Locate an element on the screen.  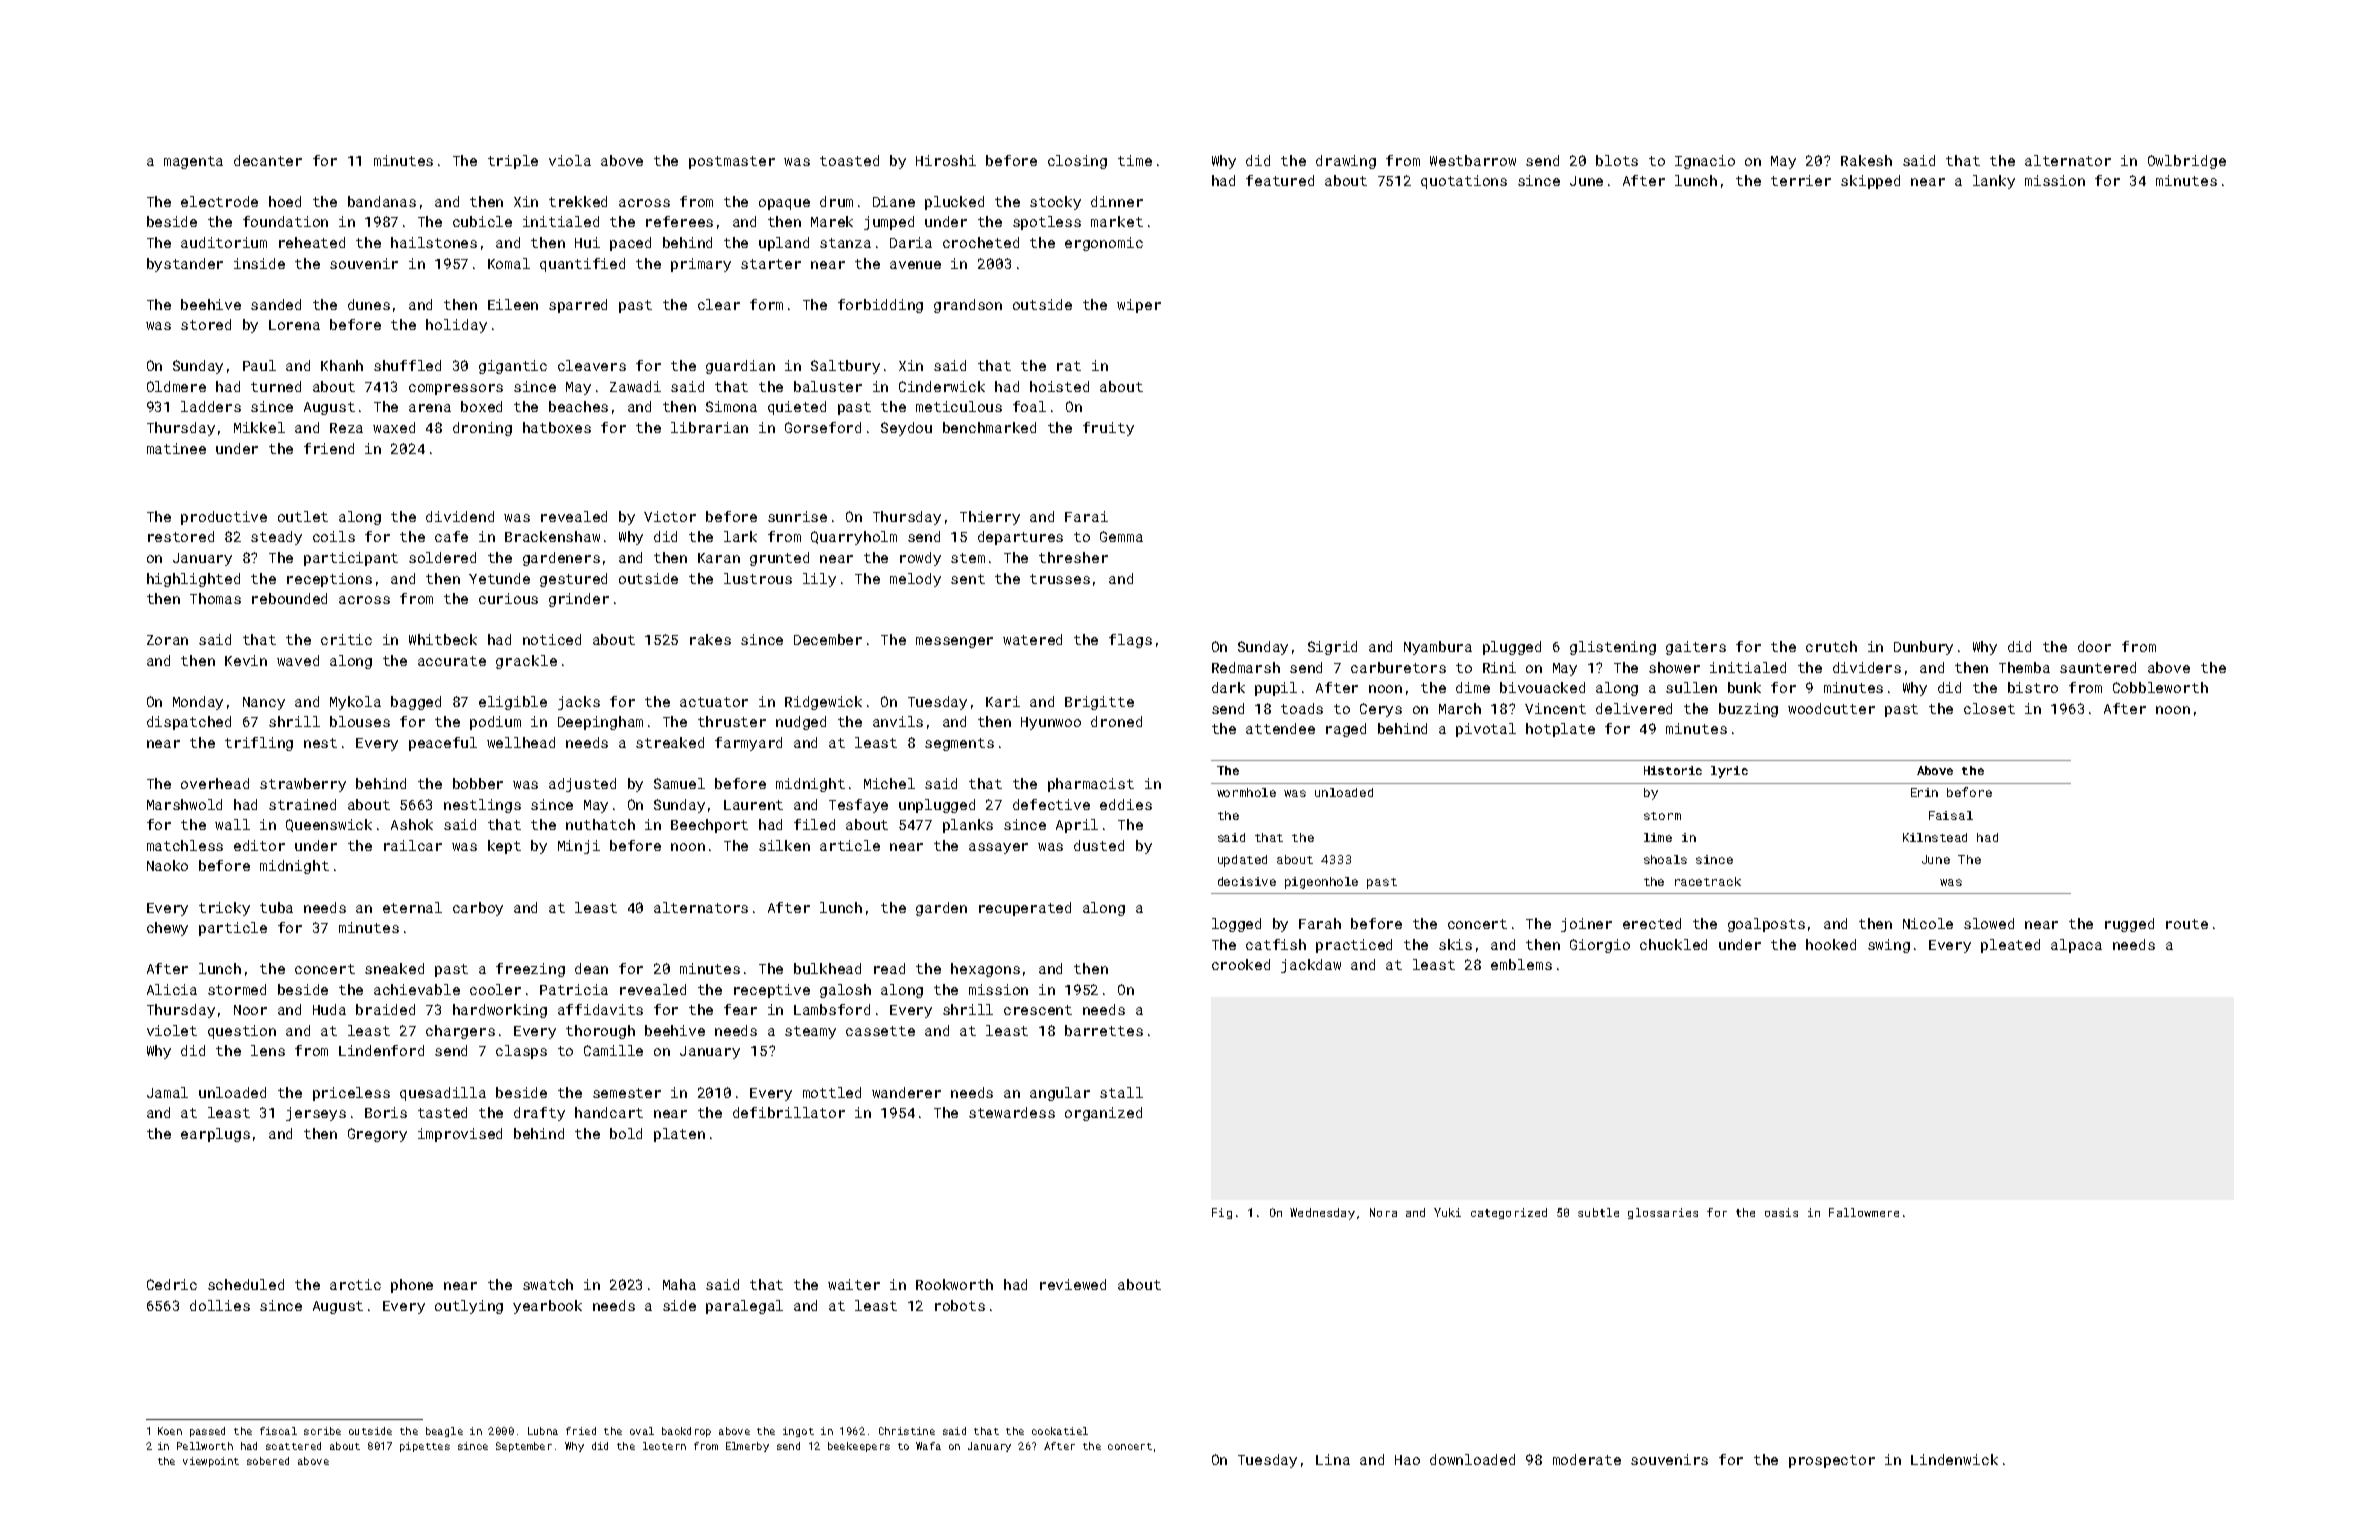
trekked is located at coordinates (578, 201).
